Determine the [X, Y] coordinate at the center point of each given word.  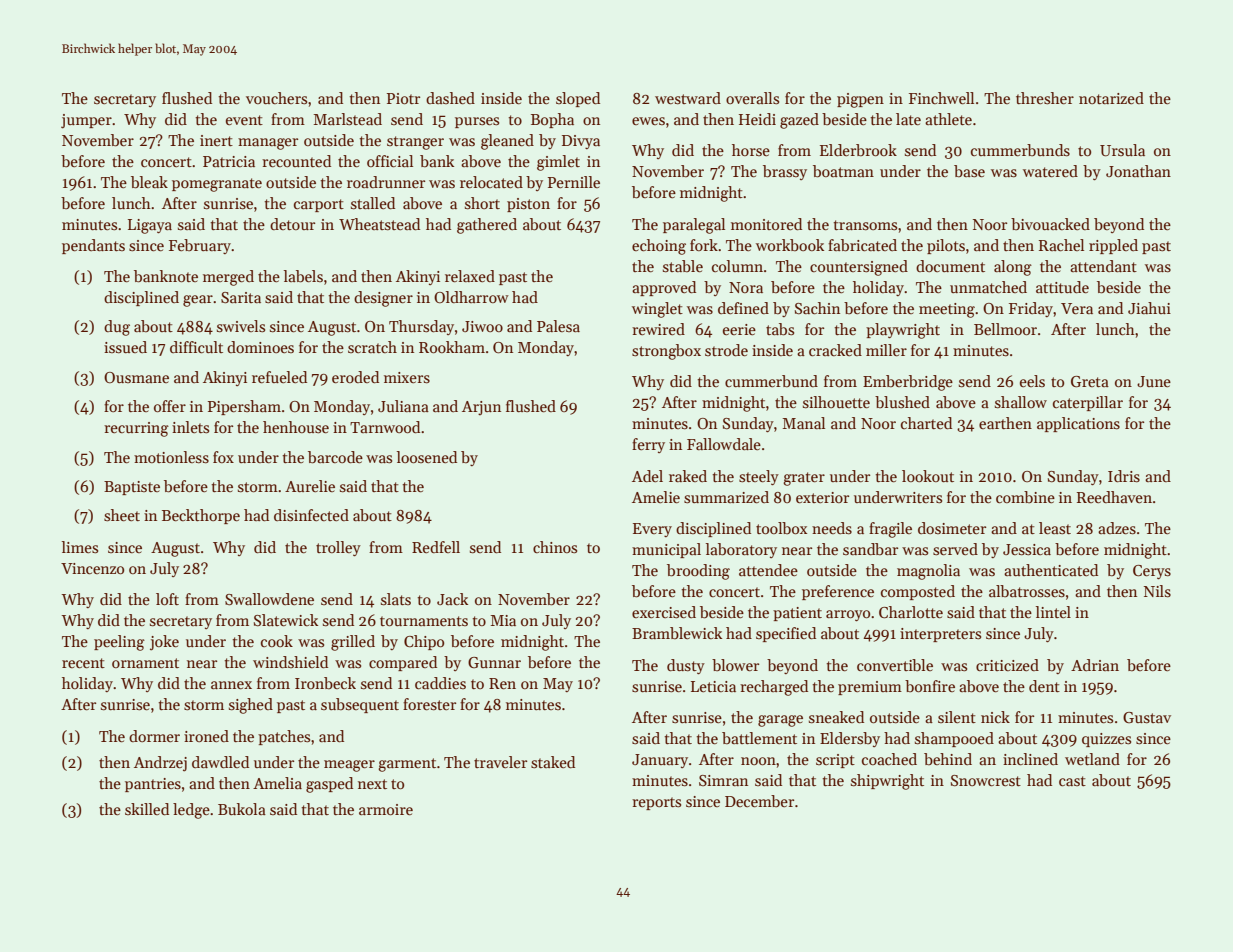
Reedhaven [1114, 497]
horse [751, 150]
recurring [136, 429]
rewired [658, 329]
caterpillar [1088, 403]
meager [349, 766]
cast [1072, 781]
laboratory [741, 550]
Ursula [1122, 150]
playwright [903, 331]
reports [656, 803]
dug [117, 328]
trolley [338, 548]
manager [268, 144]
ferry [648, 445]
